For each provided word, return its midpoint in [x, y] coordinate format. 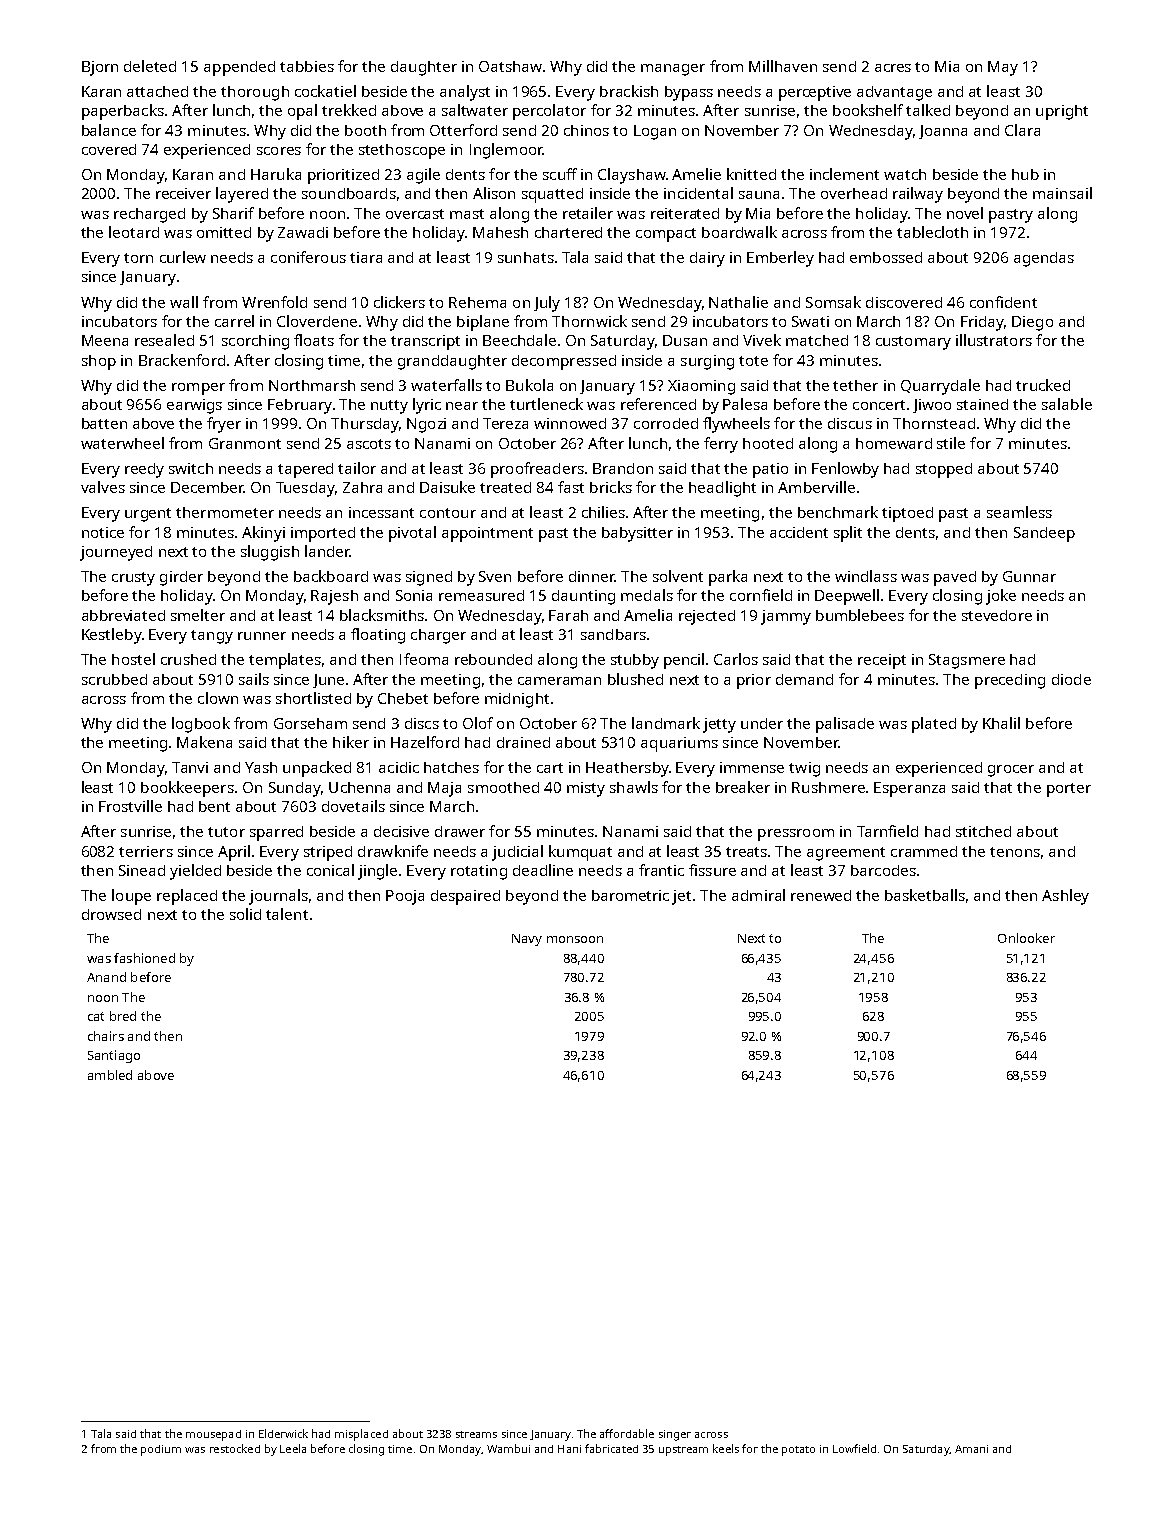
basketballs [925, 895]
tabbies [307, 66]
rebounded [493, 659]
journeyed [116, 553]
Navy [527, 940]
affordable [627, 1433]
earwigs [194, 406]
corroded [666, 423]
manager [673, 70]
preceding [1010, 681]
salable [1067, 404]
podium [161, 1450]
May [1003, 68]
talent [287, 914]
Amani [971, 1449]
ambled [110, 1075]
